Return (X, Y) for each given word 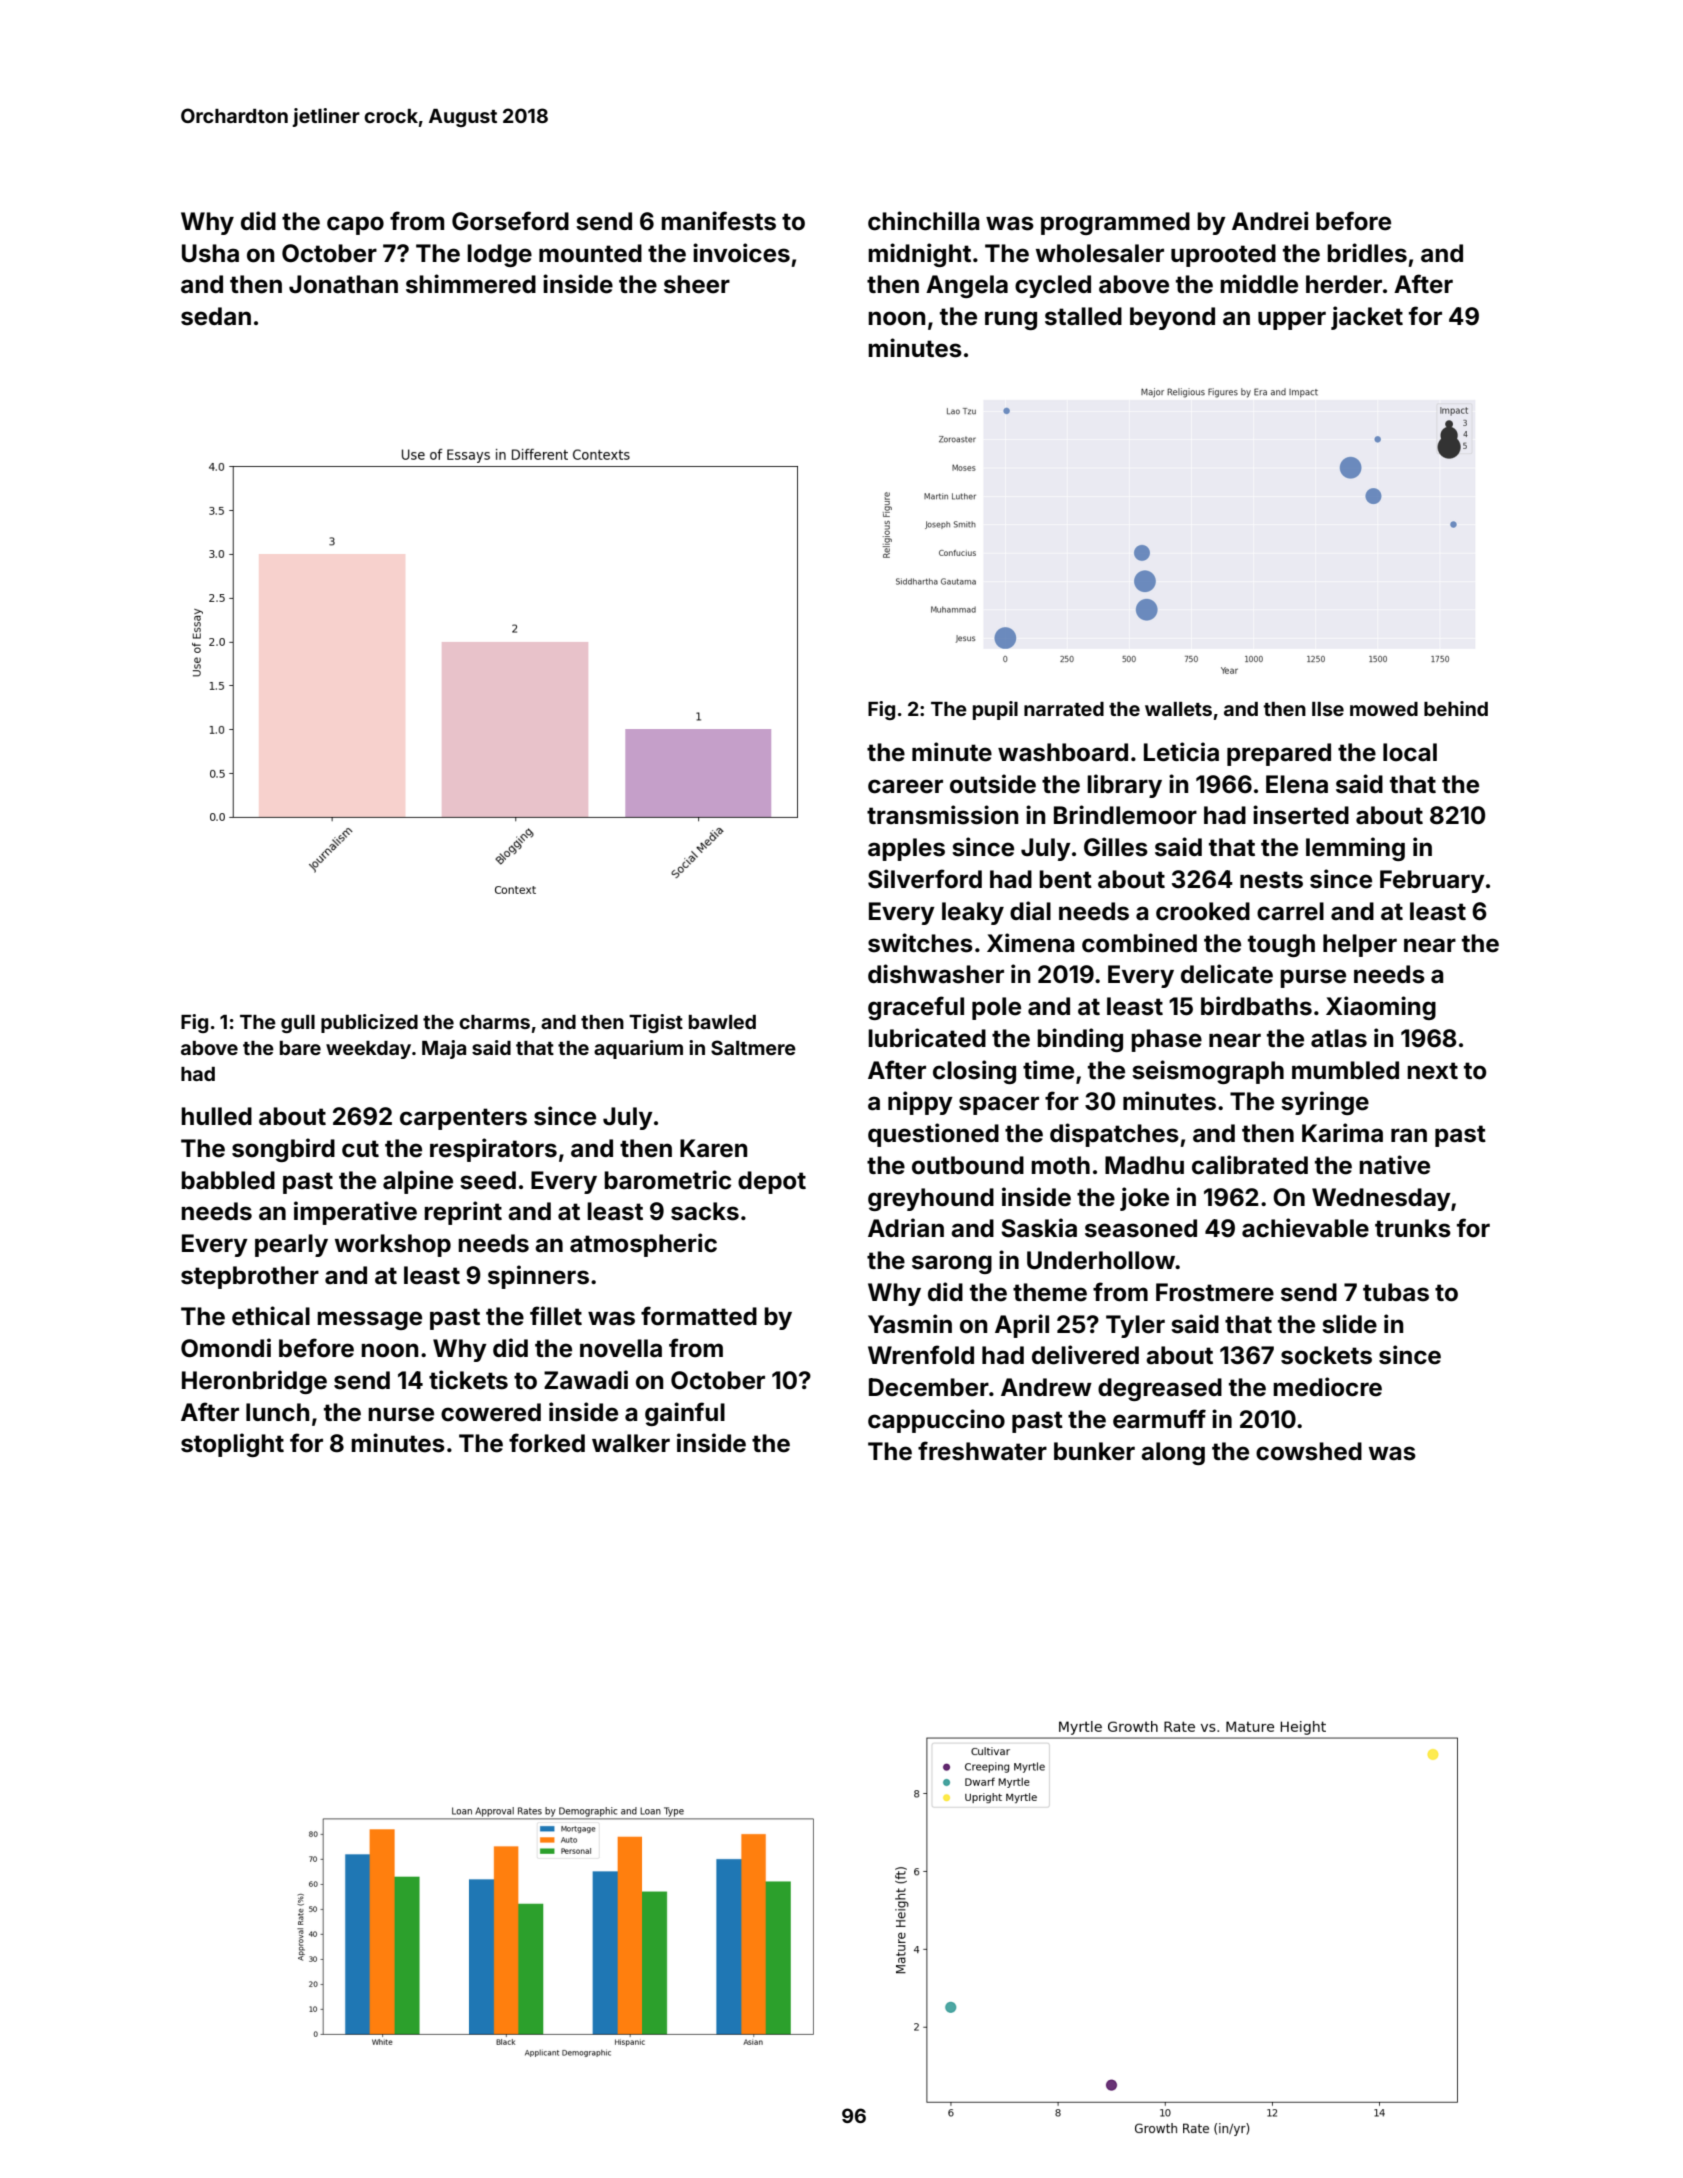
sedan (216, 316)
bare (300, 1048)
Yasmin (910, 1324)
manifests (718, 221)
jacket (1367, 318)
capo (355, 225)
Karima (1342, 1133)
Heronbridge (254, 1382)
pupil (995, 710)
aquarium (638, 1049)
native (1394, 1165)
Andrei (1270, 221)
